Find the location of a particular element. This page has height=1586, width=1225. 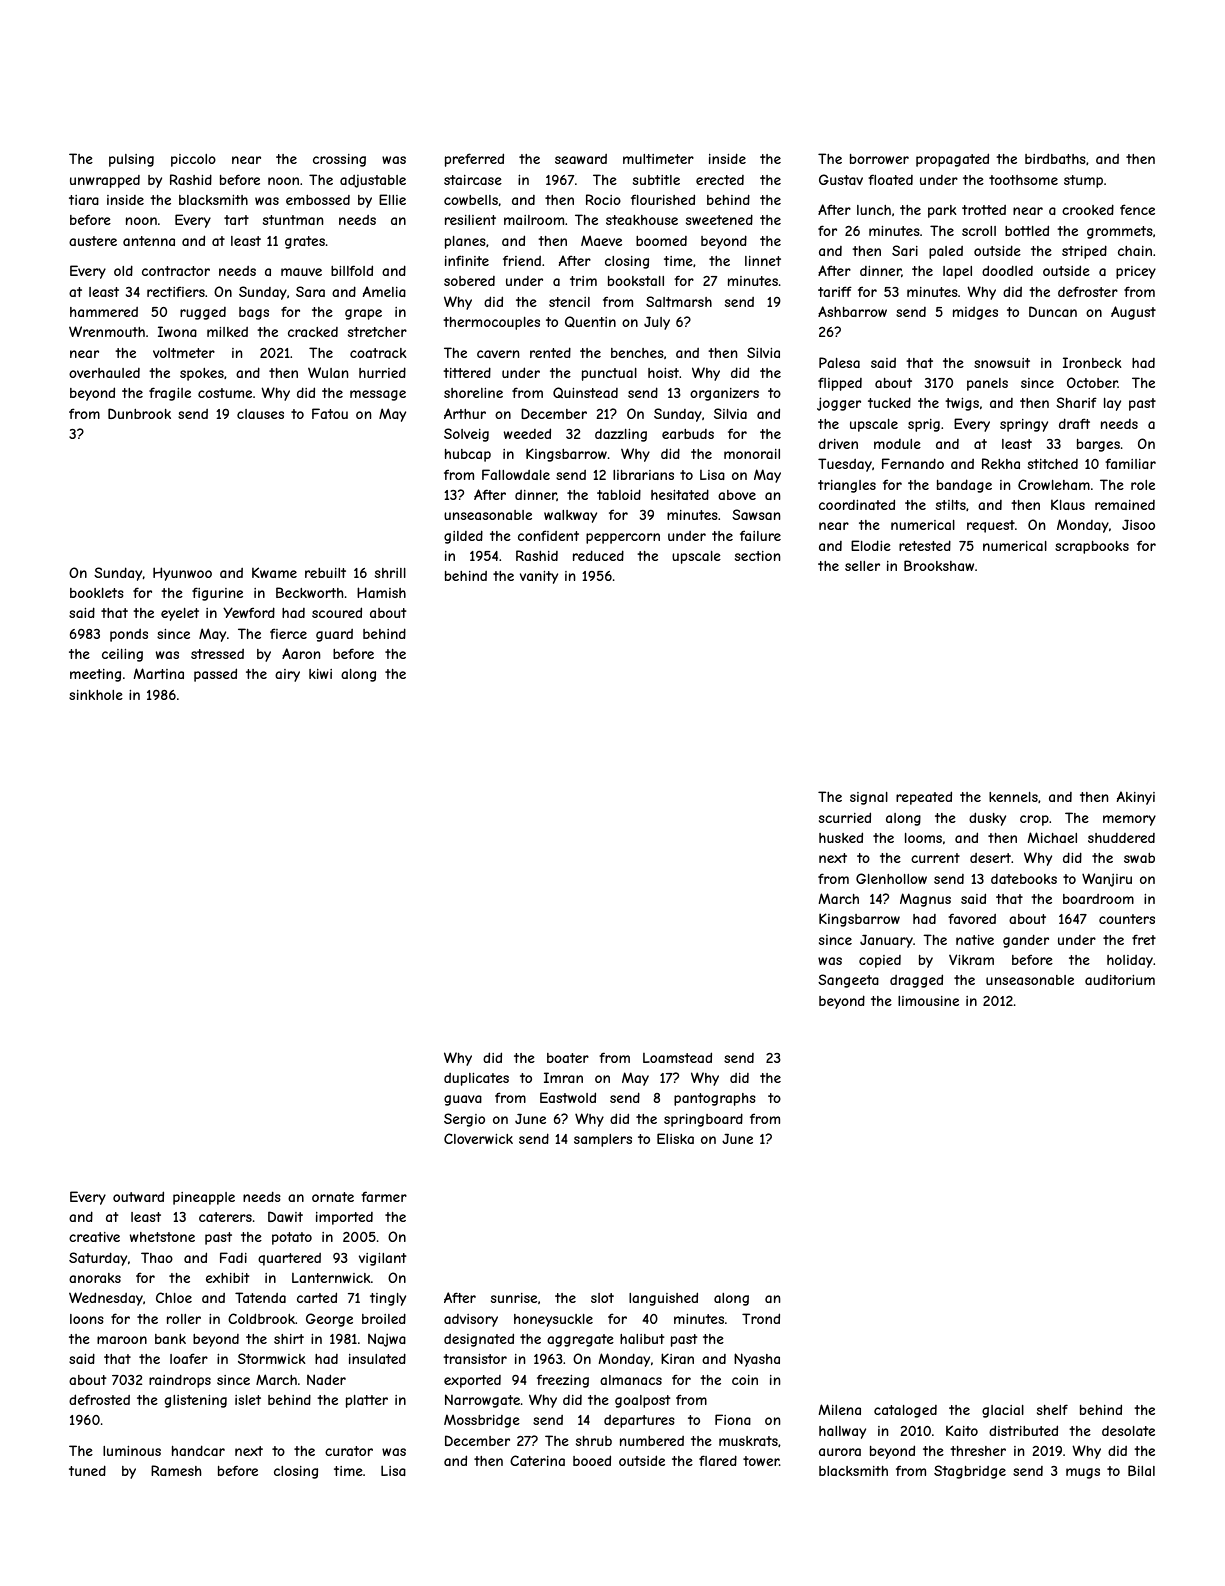

exhibit is located at coordinates (228, 1278).
